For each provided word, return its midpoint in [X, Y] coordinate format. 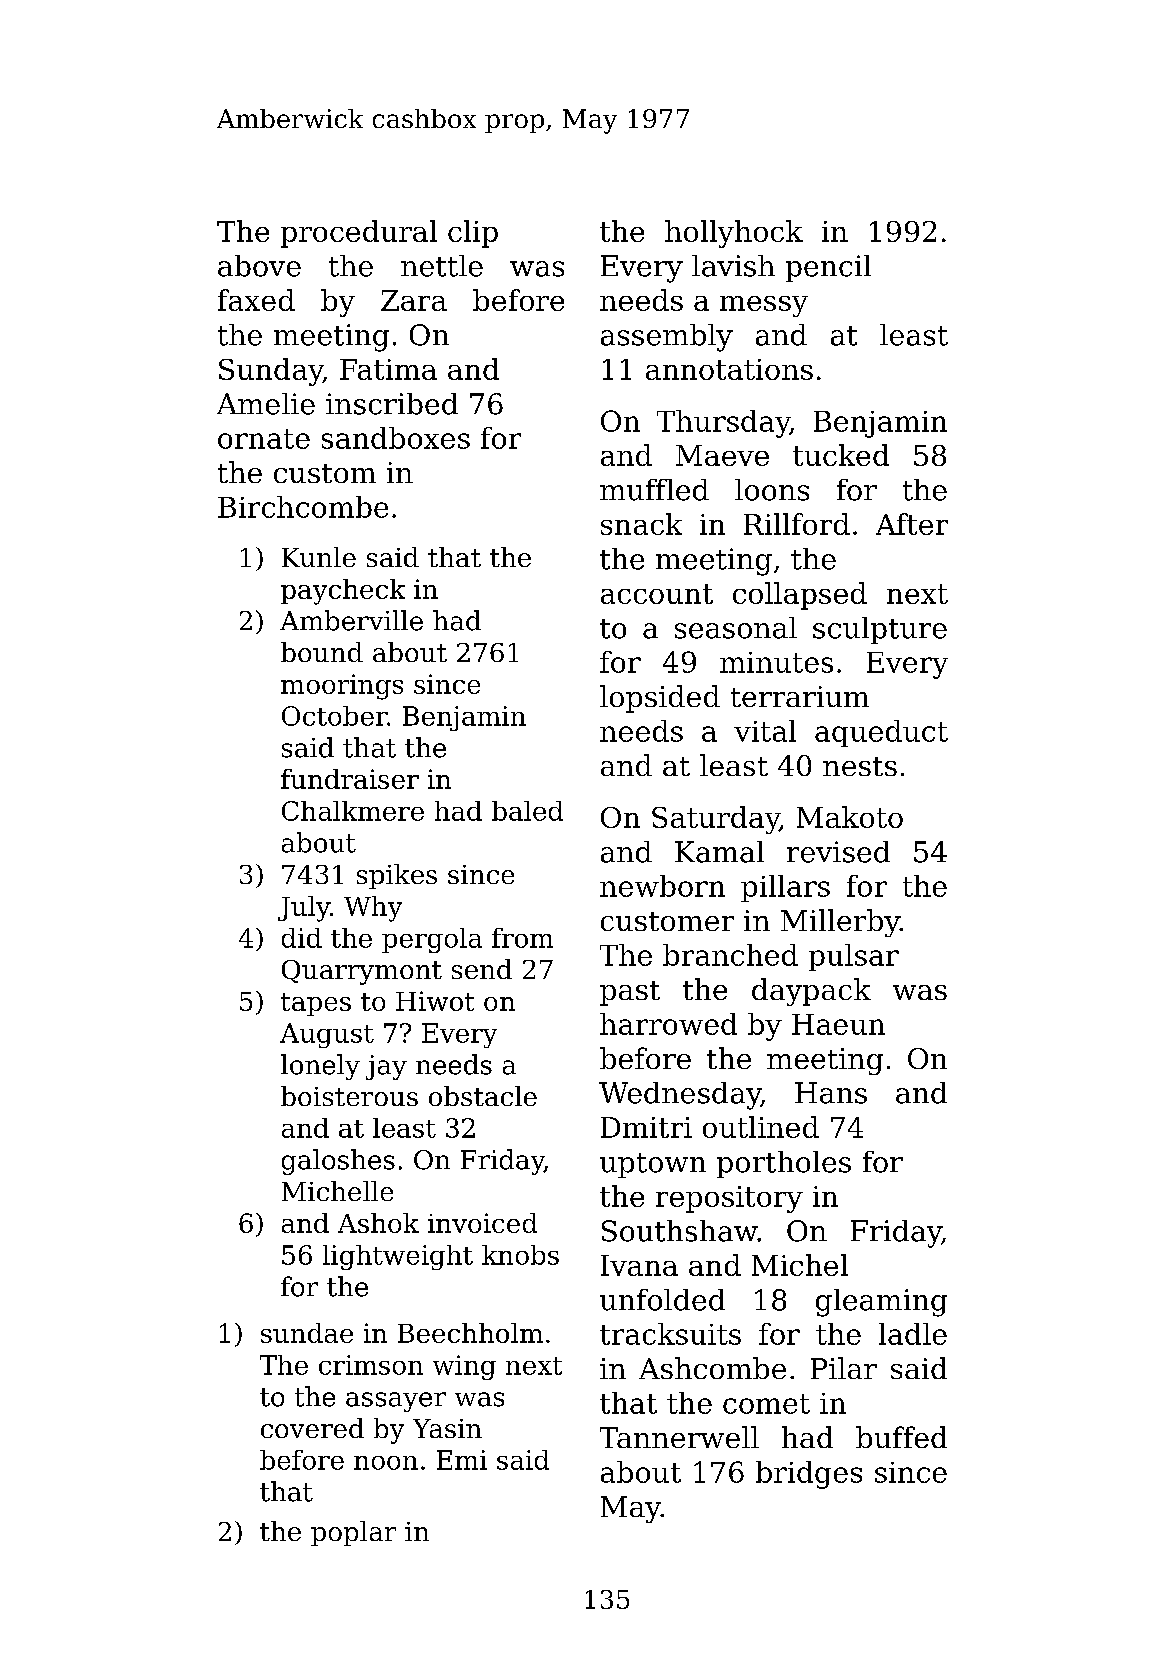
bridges [809, 1475]
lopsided [660, 699]
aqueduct [881, 733]
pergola [432, 940]
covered [312, 1428]
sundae [307, 1333]
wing [464, 1367]
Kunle [319, 557]
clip [473, 234]
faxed [256, 300]
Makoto [850, 817]
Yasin [447, 1428]
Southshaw [680, 1231]
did [302, 938]
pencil [828, 268]
